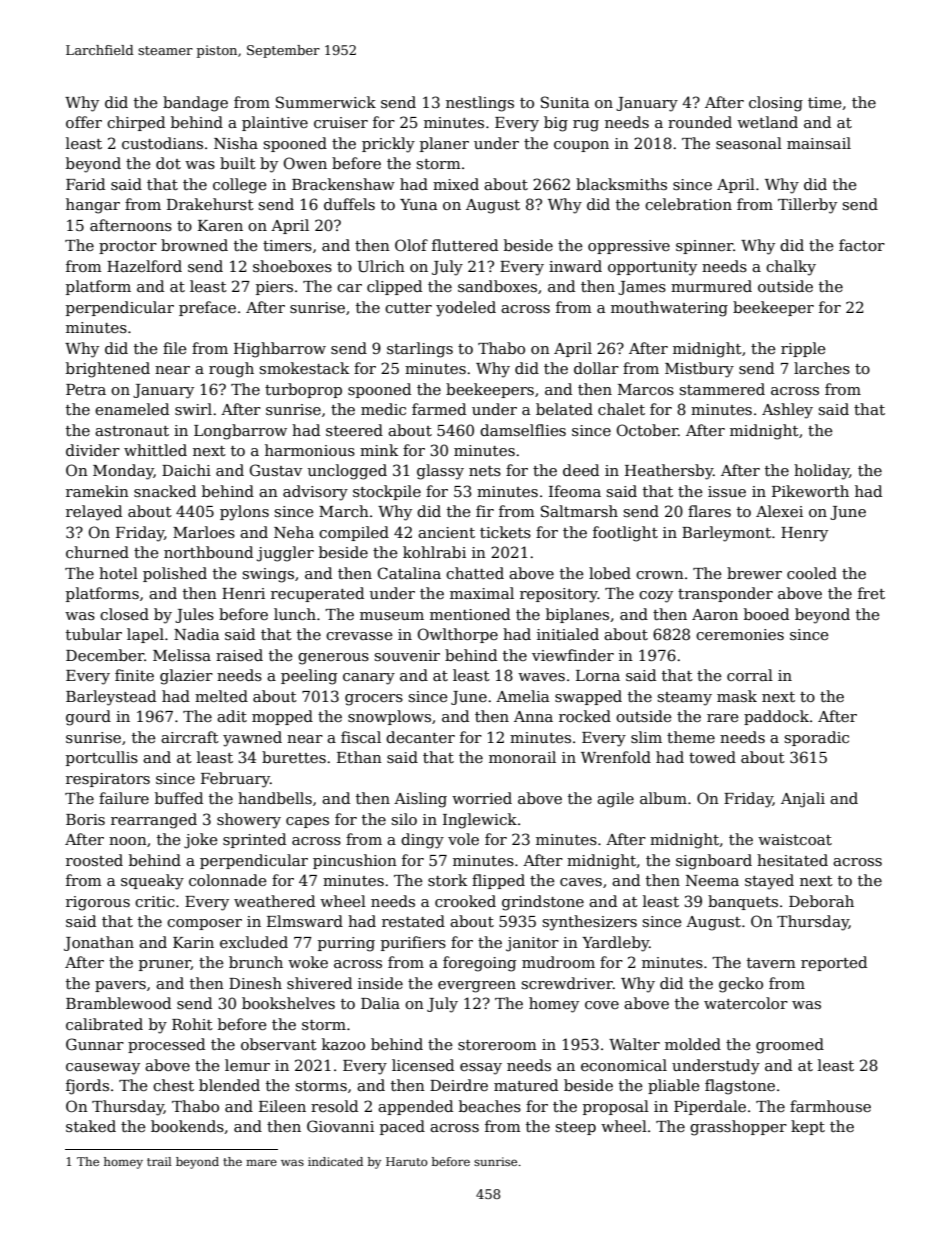 The height and width of the document is (1233, 952). I want to click on chirped, so click(136, 123).
